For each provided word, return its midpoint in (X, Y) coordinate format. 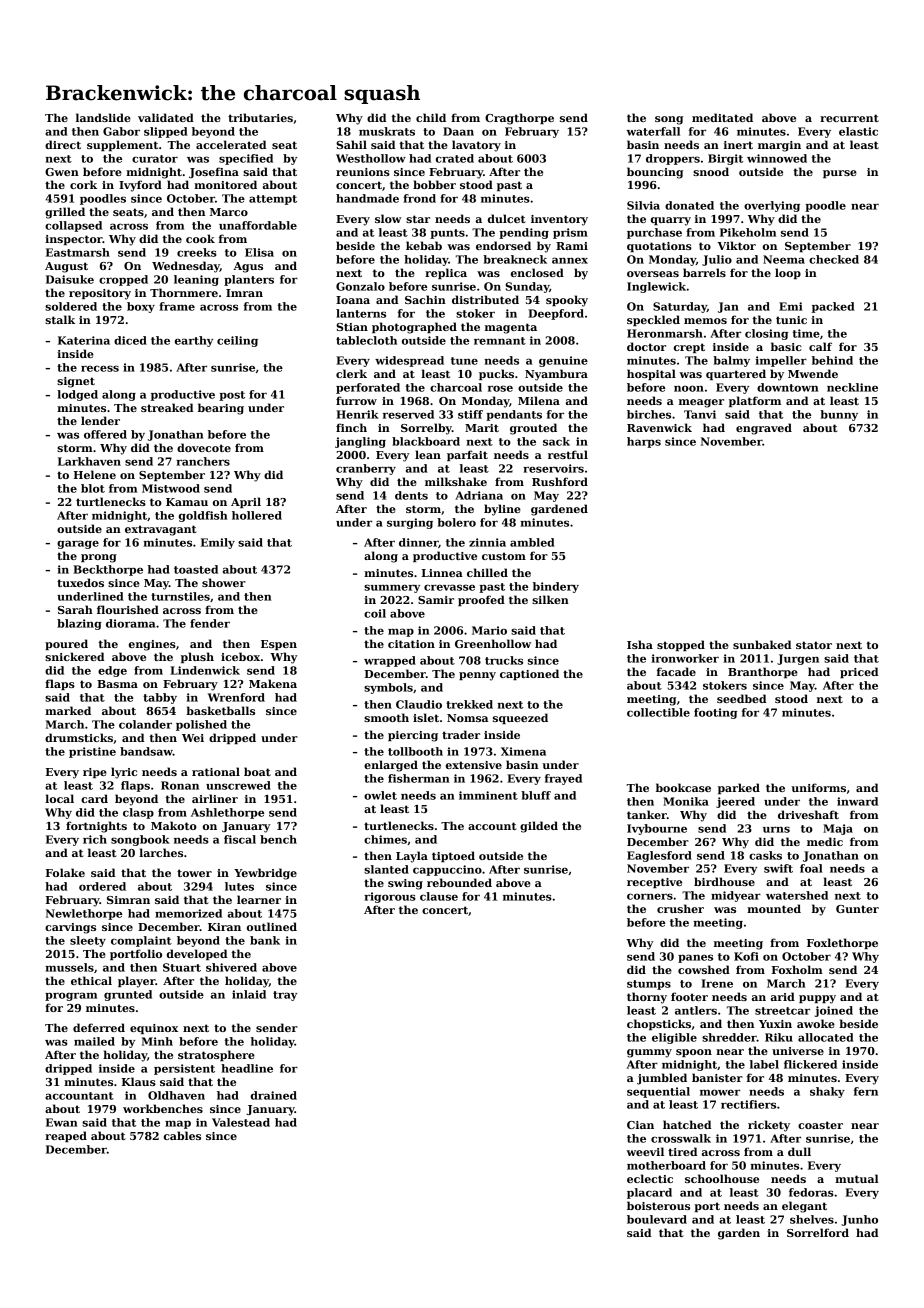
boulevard (657, 1219)
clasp (138, 813)
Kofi (746, 956)
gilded (539, 827)
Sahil (351, 144)
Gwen (62, 172)
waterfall (653, 131)
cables (182, 1135)
